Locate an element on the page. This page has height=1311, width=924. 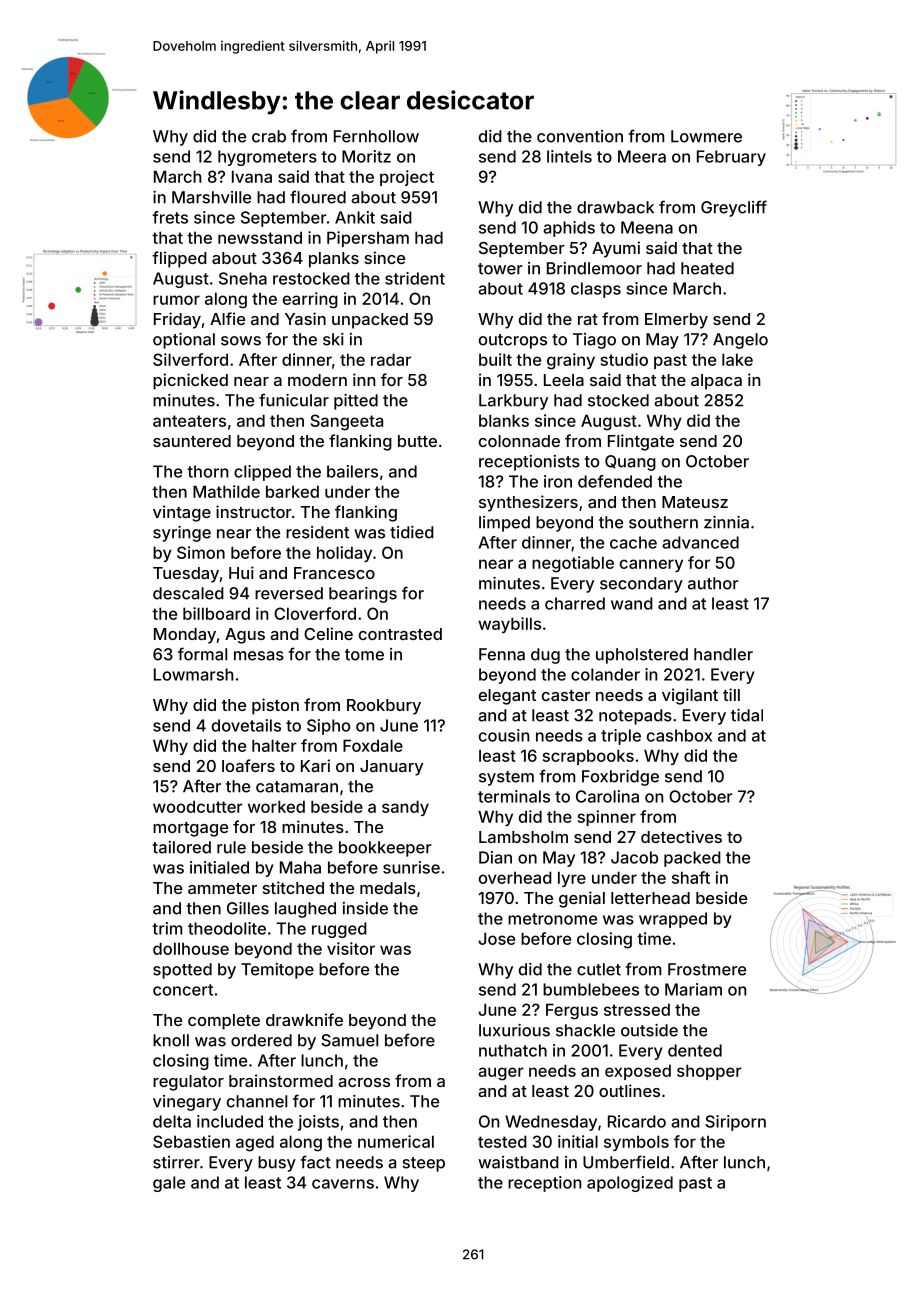
reversed is located at coordinates (289, 593).
